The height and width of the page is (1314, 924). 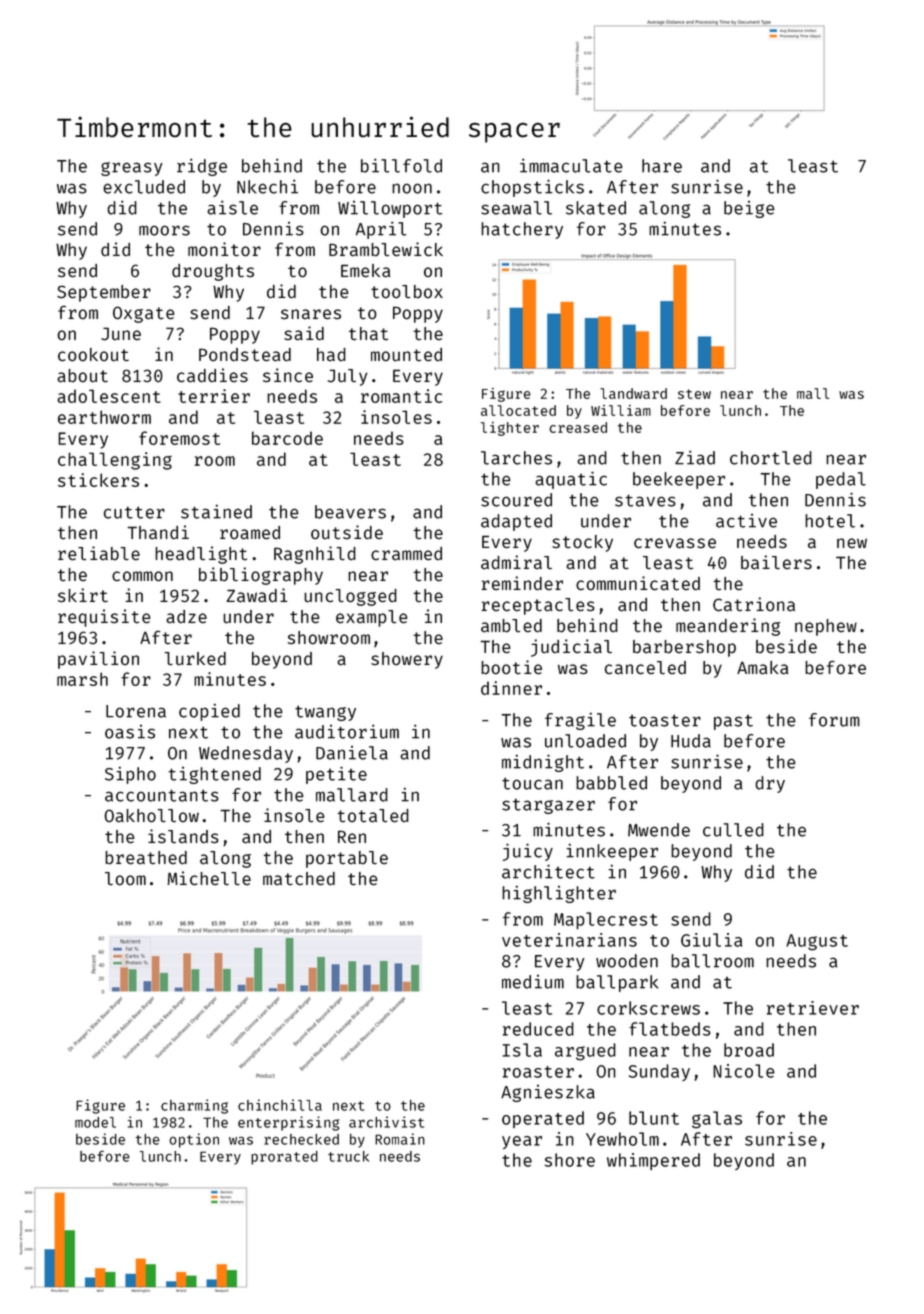 What do you see at coordinates (518, 410) in the page?
I see `allocated` at bounding box center [518, 410].
